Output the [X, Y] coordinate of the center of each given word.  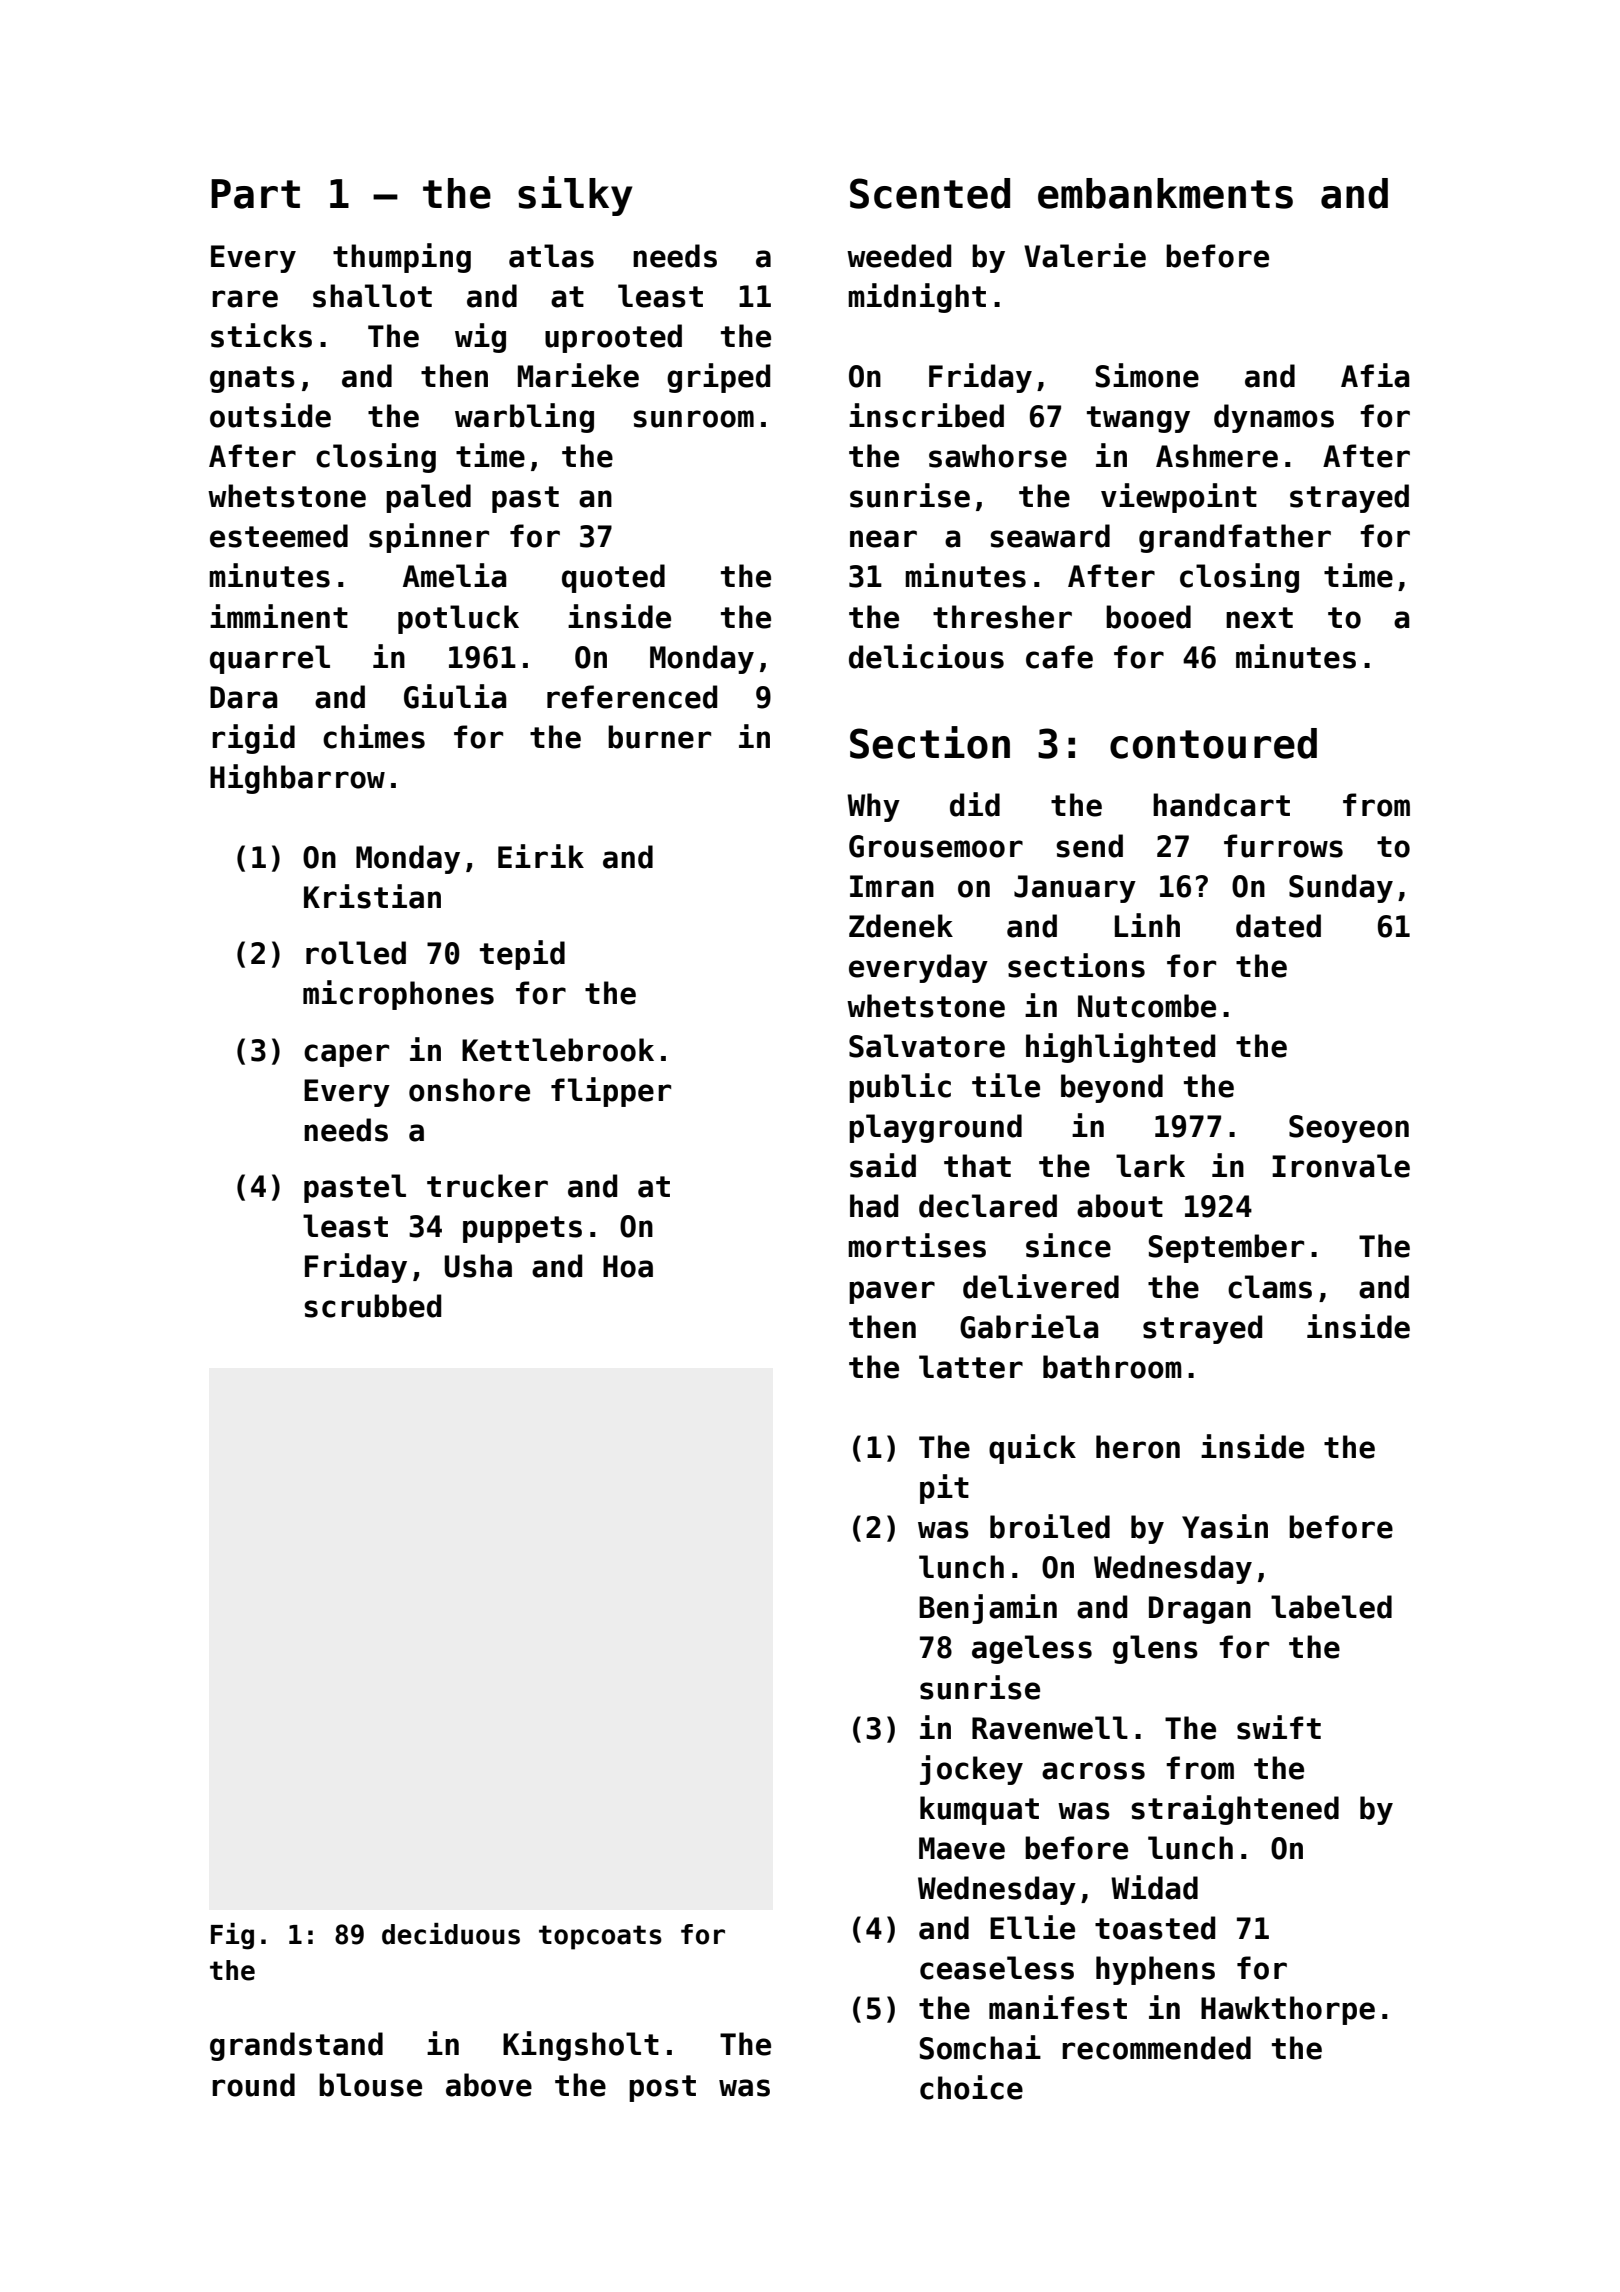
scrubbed [372, 1306]
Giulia [455, 696]
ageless [1032, 1649]
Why [873, 807]
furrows [1283, 846]
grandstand [296, 2046]
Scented [930, 193]
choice [971, 2087]
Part [255, 194]
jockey [971, 1770]
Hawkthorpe [1288, 2010]
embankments [1165, 193]
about [1120, 1206]
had [874, 1206]
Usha [478, 1266]
